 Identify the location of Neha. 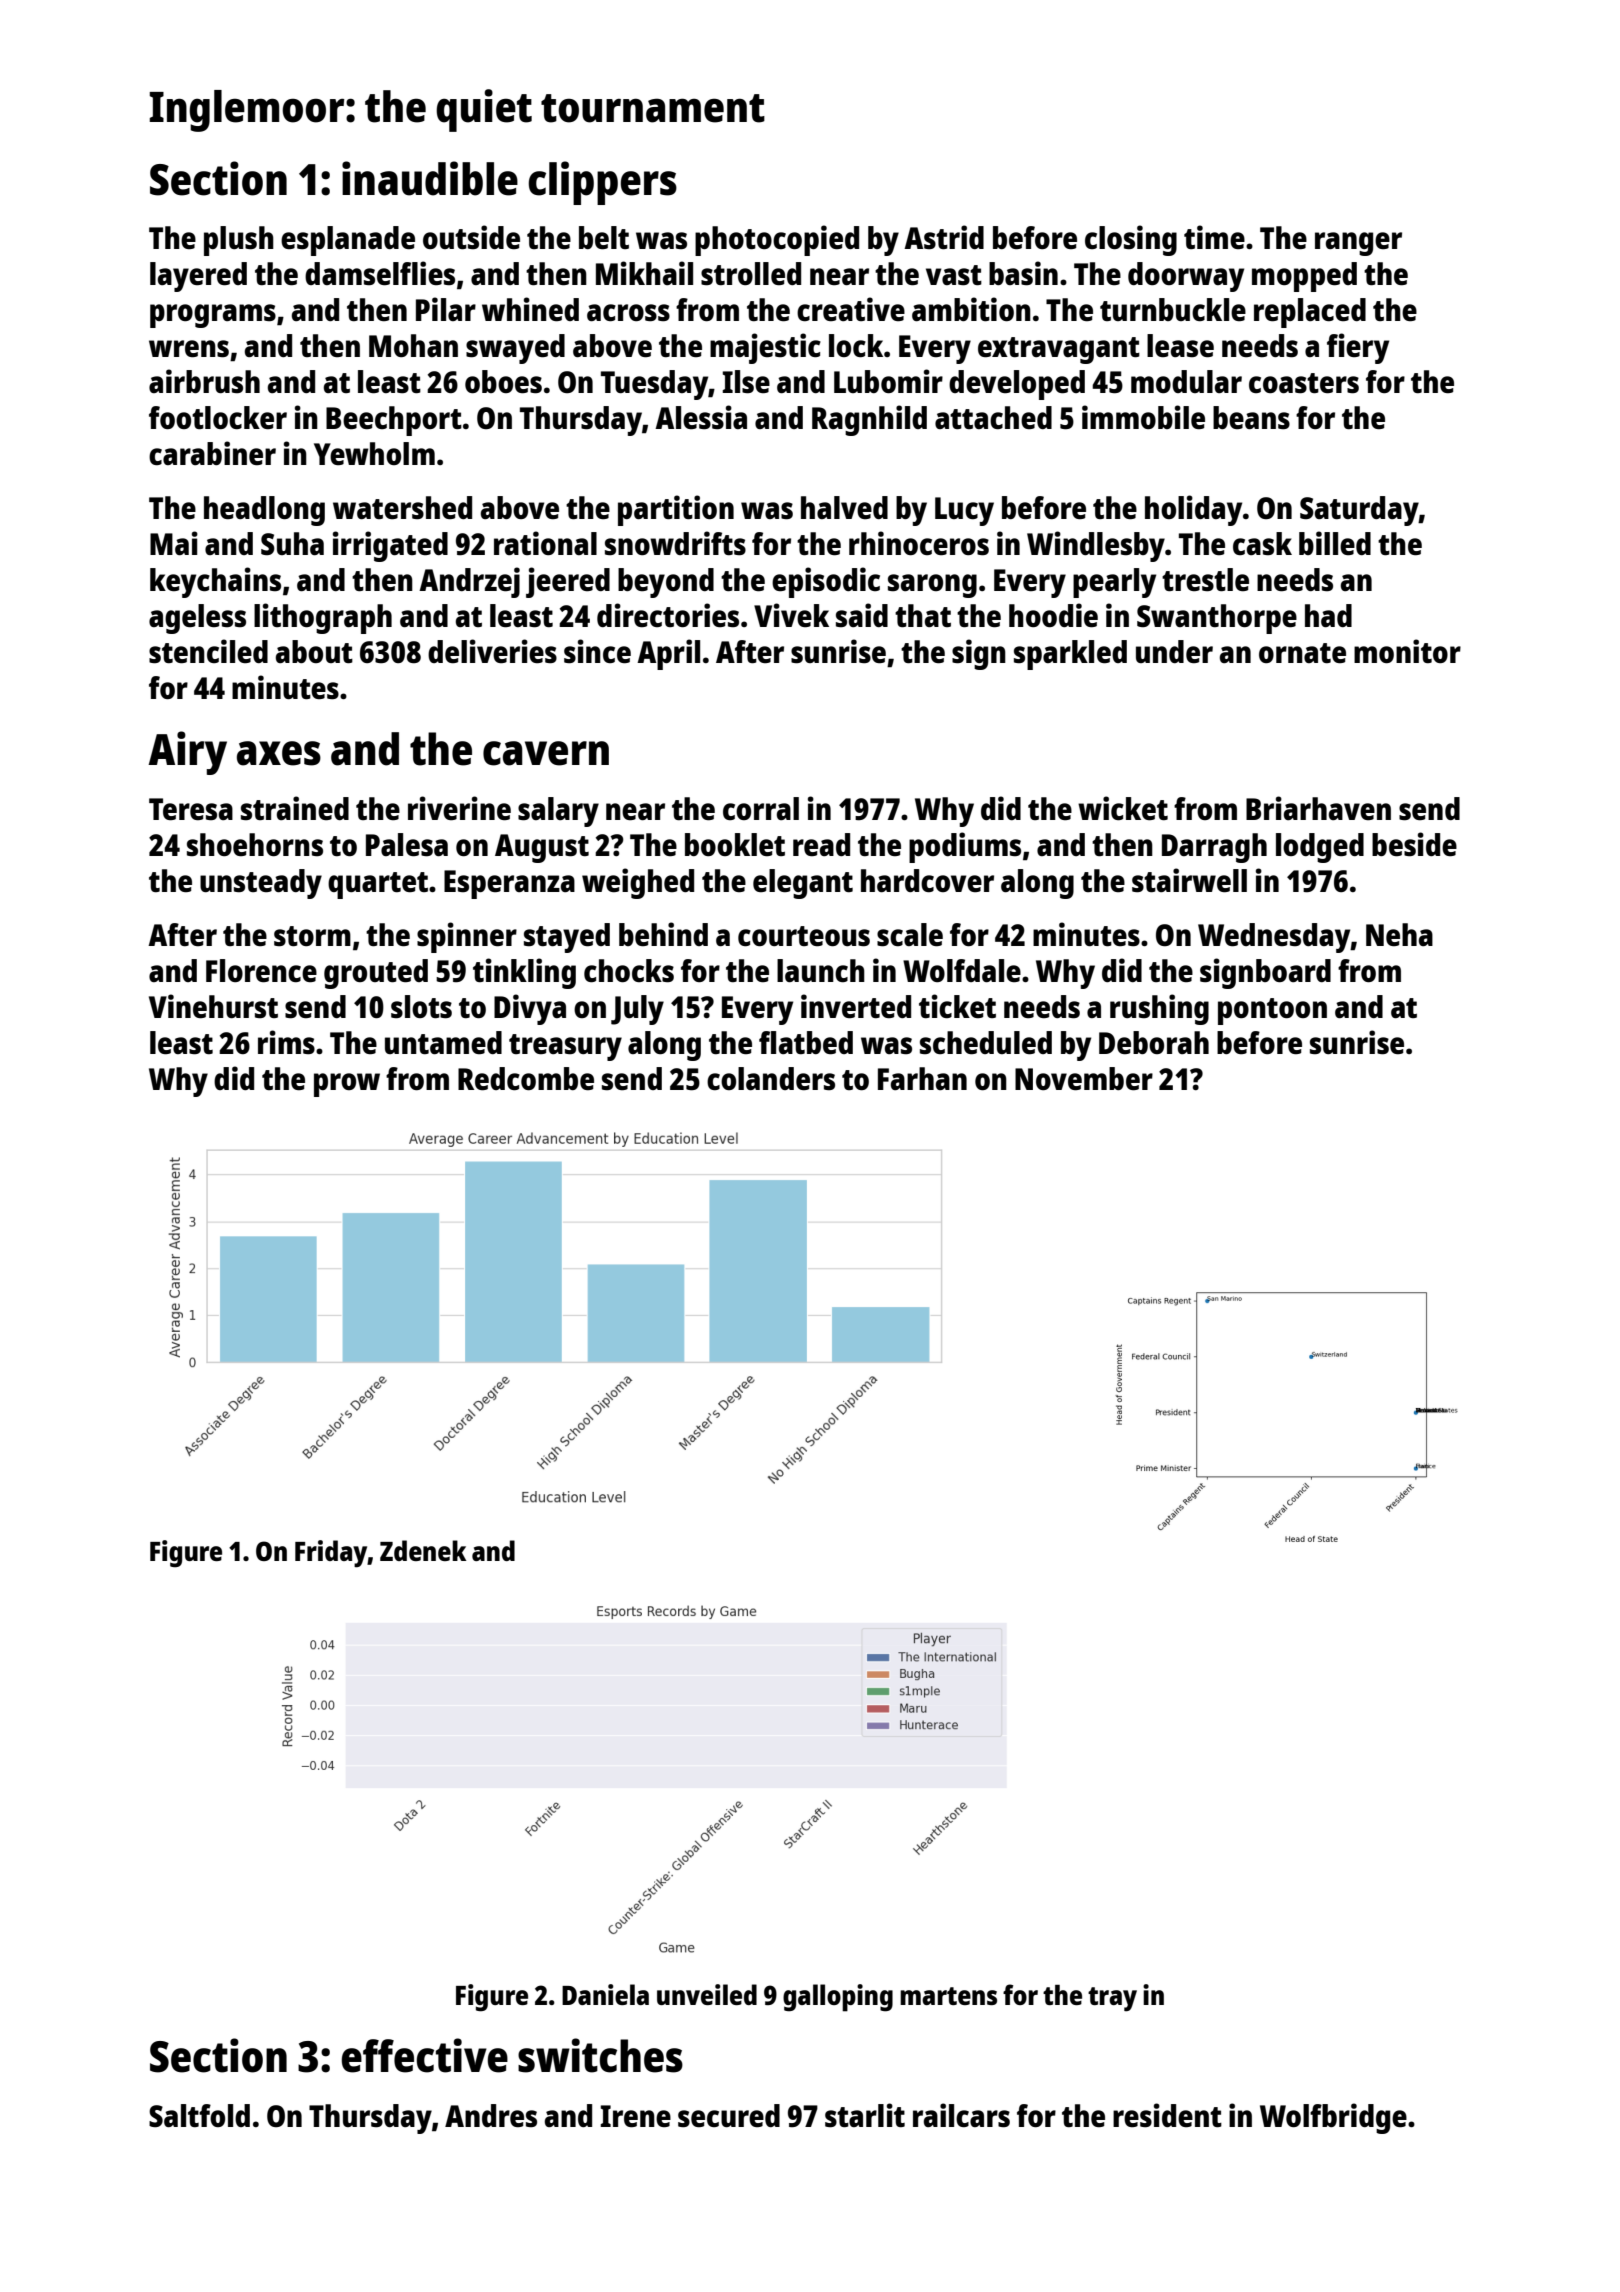
(1399, 934).
